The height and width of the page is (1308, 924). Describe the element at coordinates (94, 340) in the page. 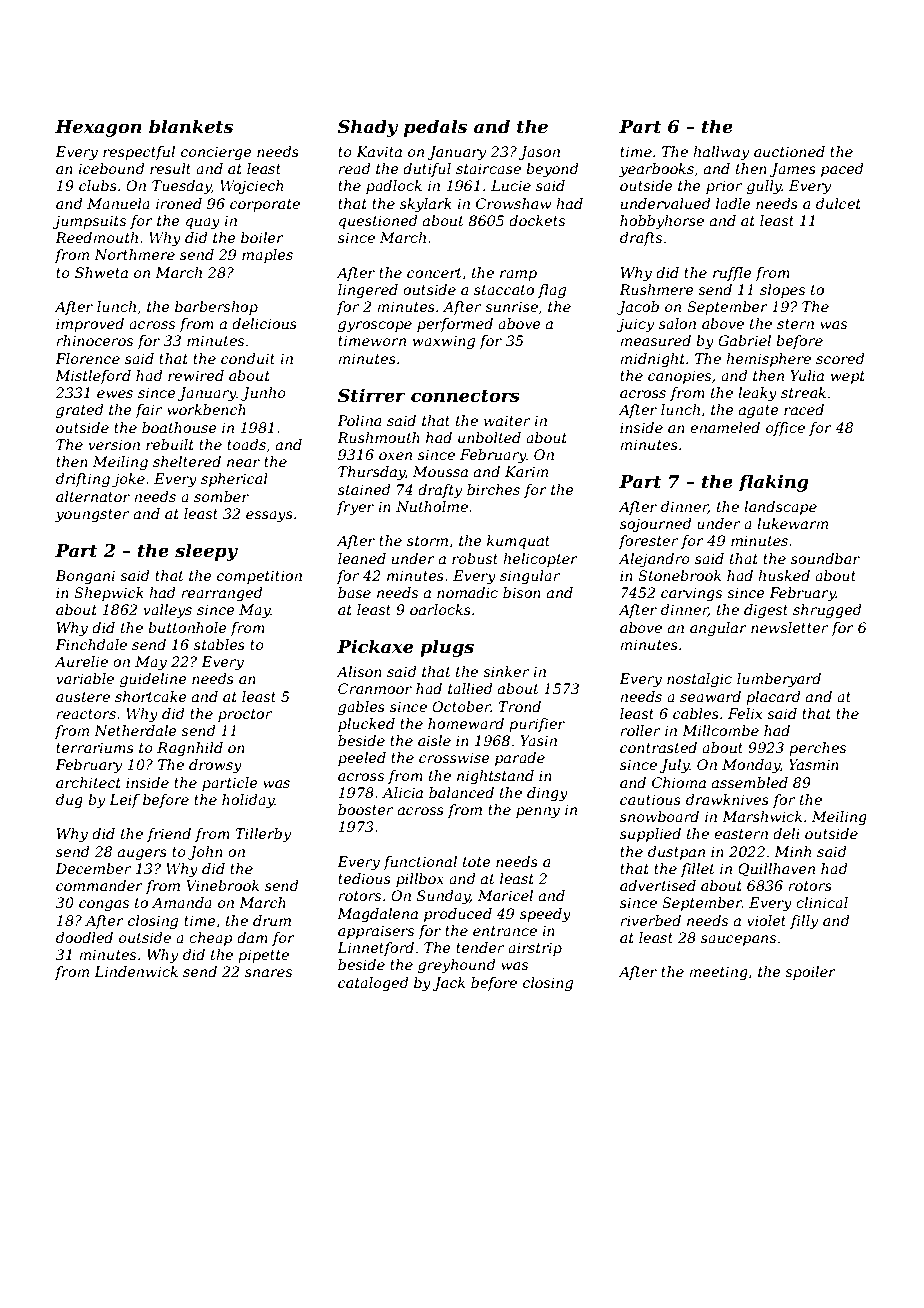

I see `rhinoceros` at that location.
